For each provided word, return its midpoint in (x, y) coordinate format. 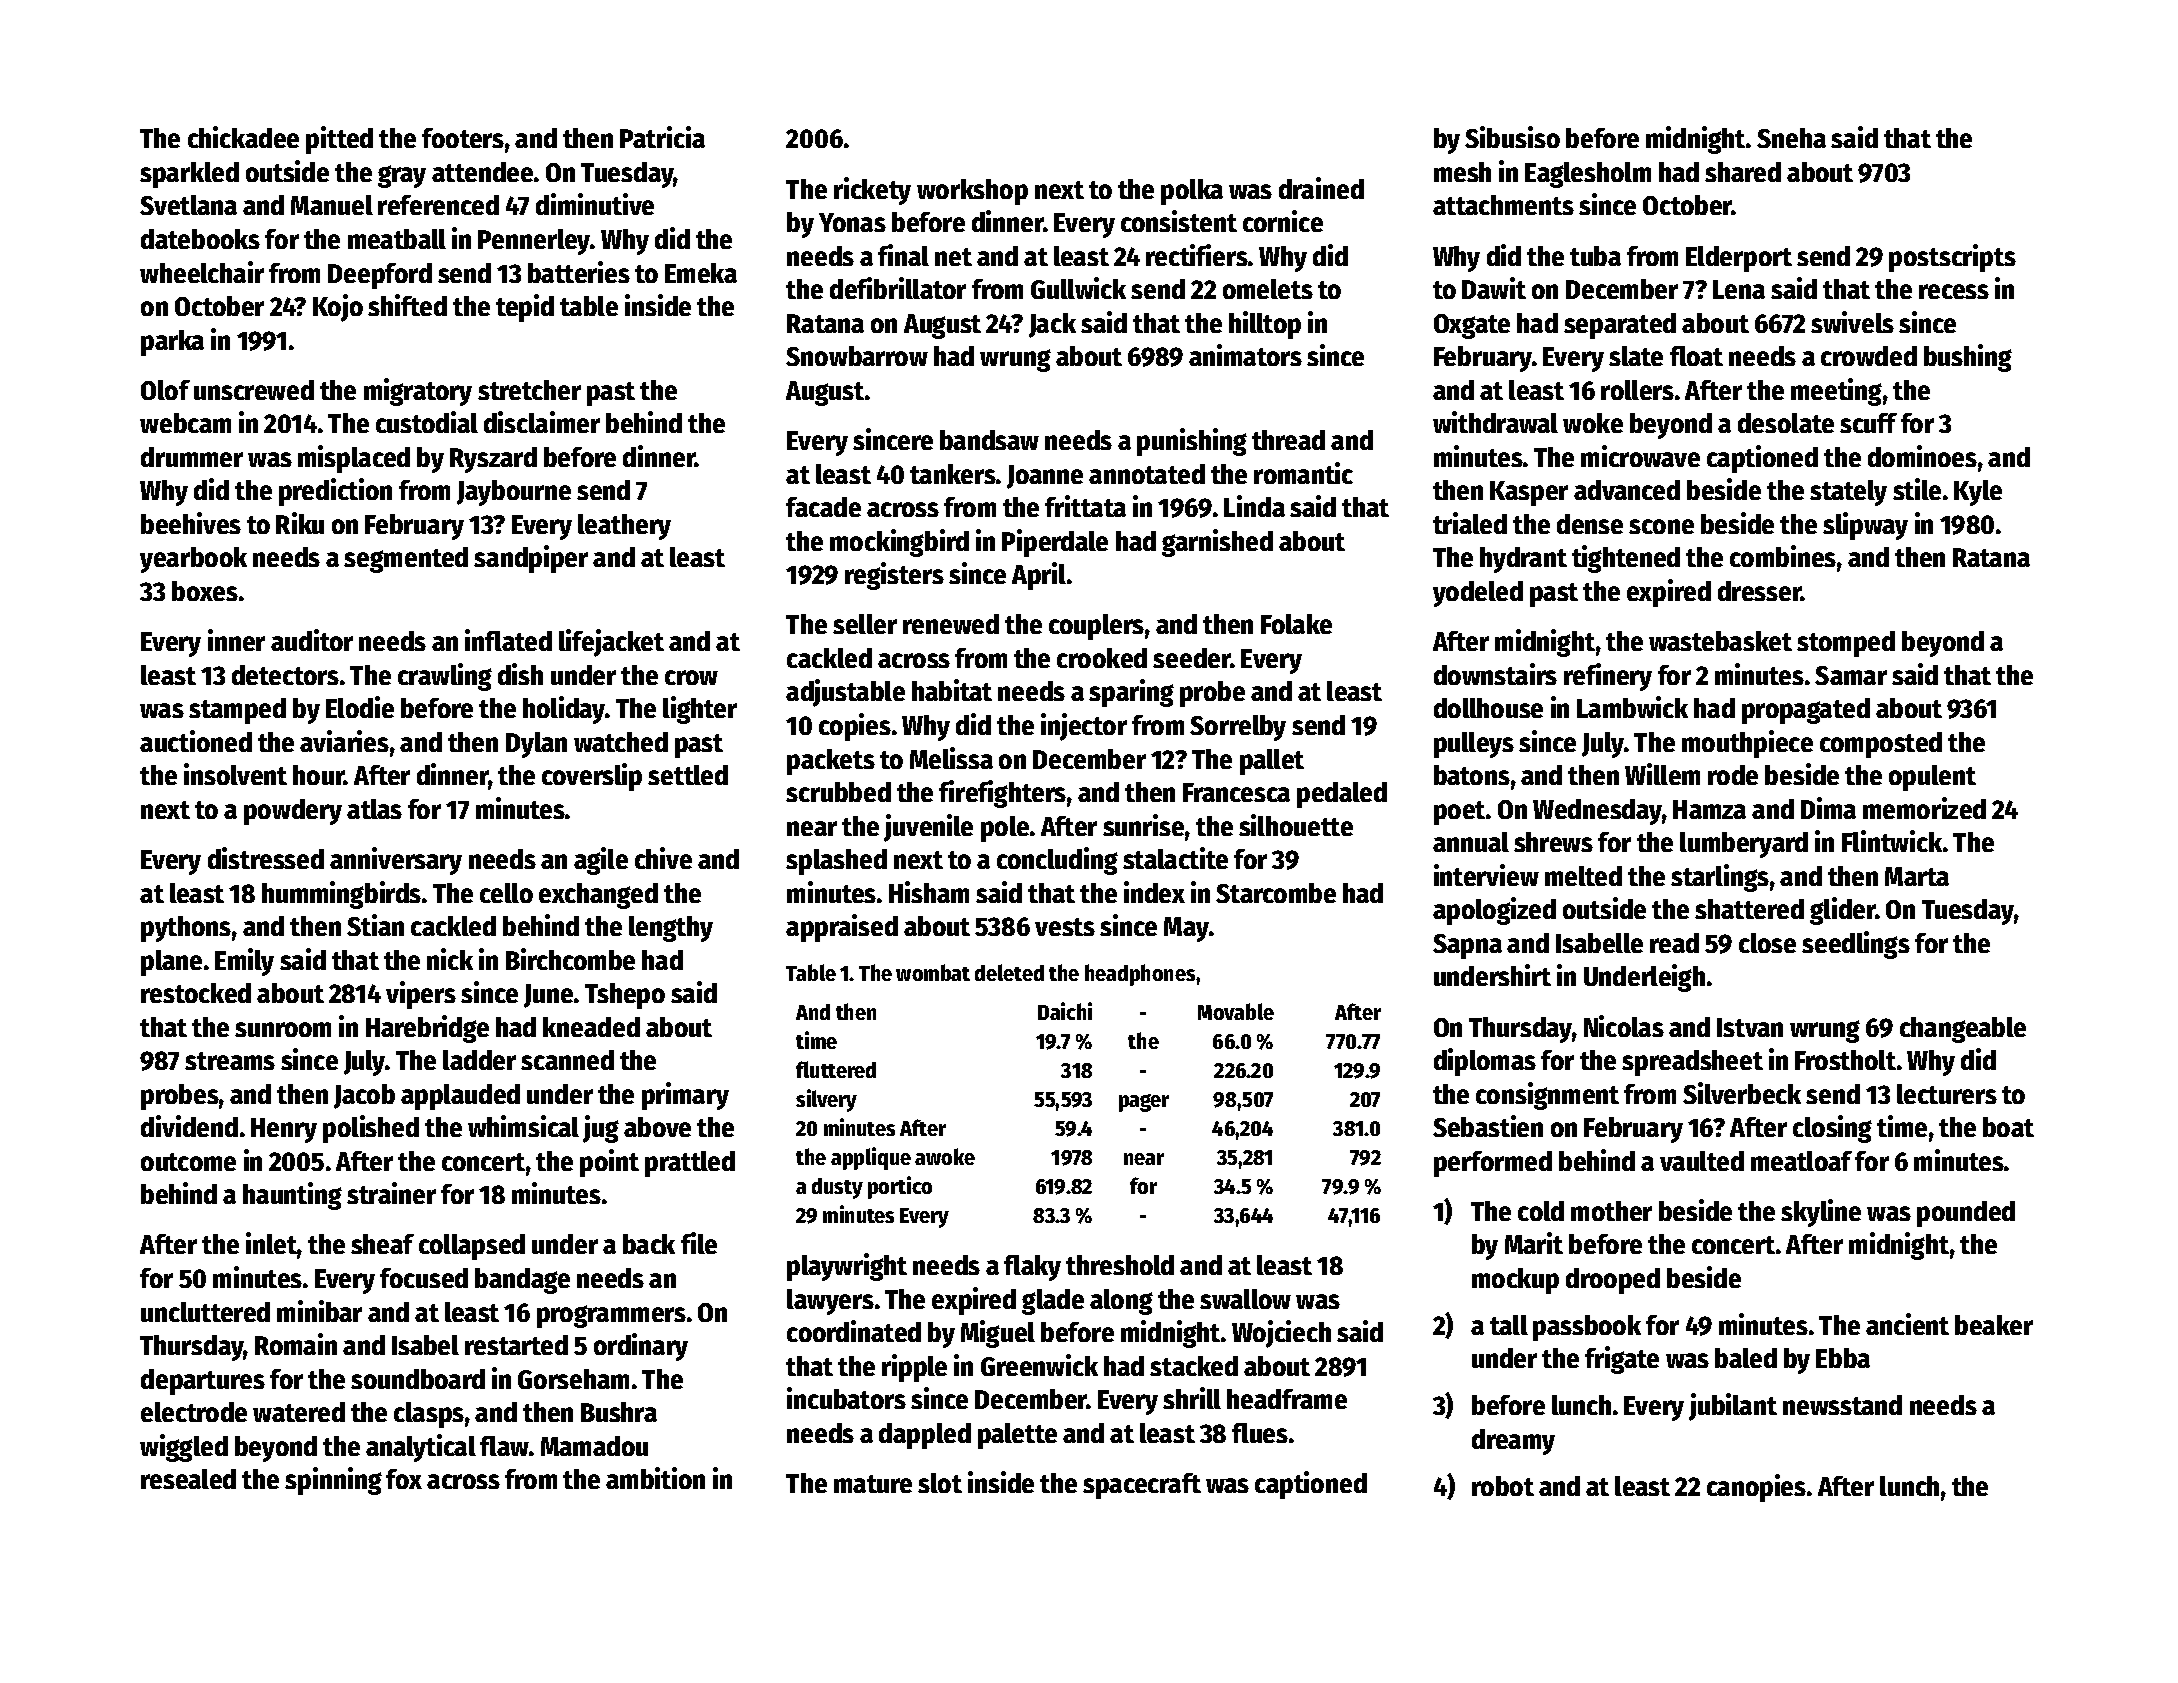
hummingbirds (341, 895)
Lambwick (1632, 707)
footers (463, 138)
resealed (188, 1479)
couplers (1096, 627)
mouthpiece (1747, 744)
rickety (872, 191)
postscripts (1952, 258)
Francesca (1236, 792)
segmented (406, 560)
